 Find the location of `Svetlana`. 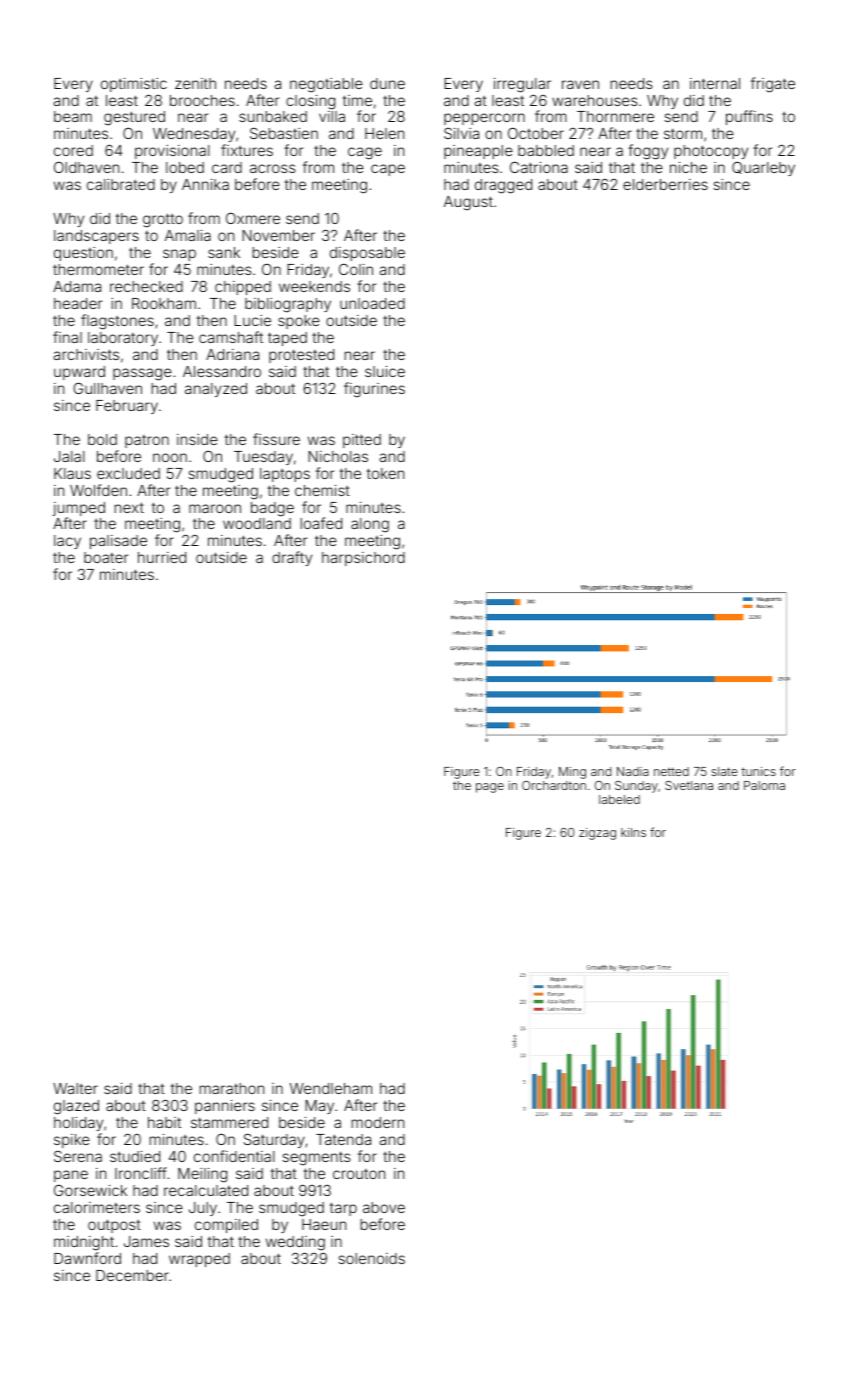

Svetlana is located at coordinates (689, 785).
